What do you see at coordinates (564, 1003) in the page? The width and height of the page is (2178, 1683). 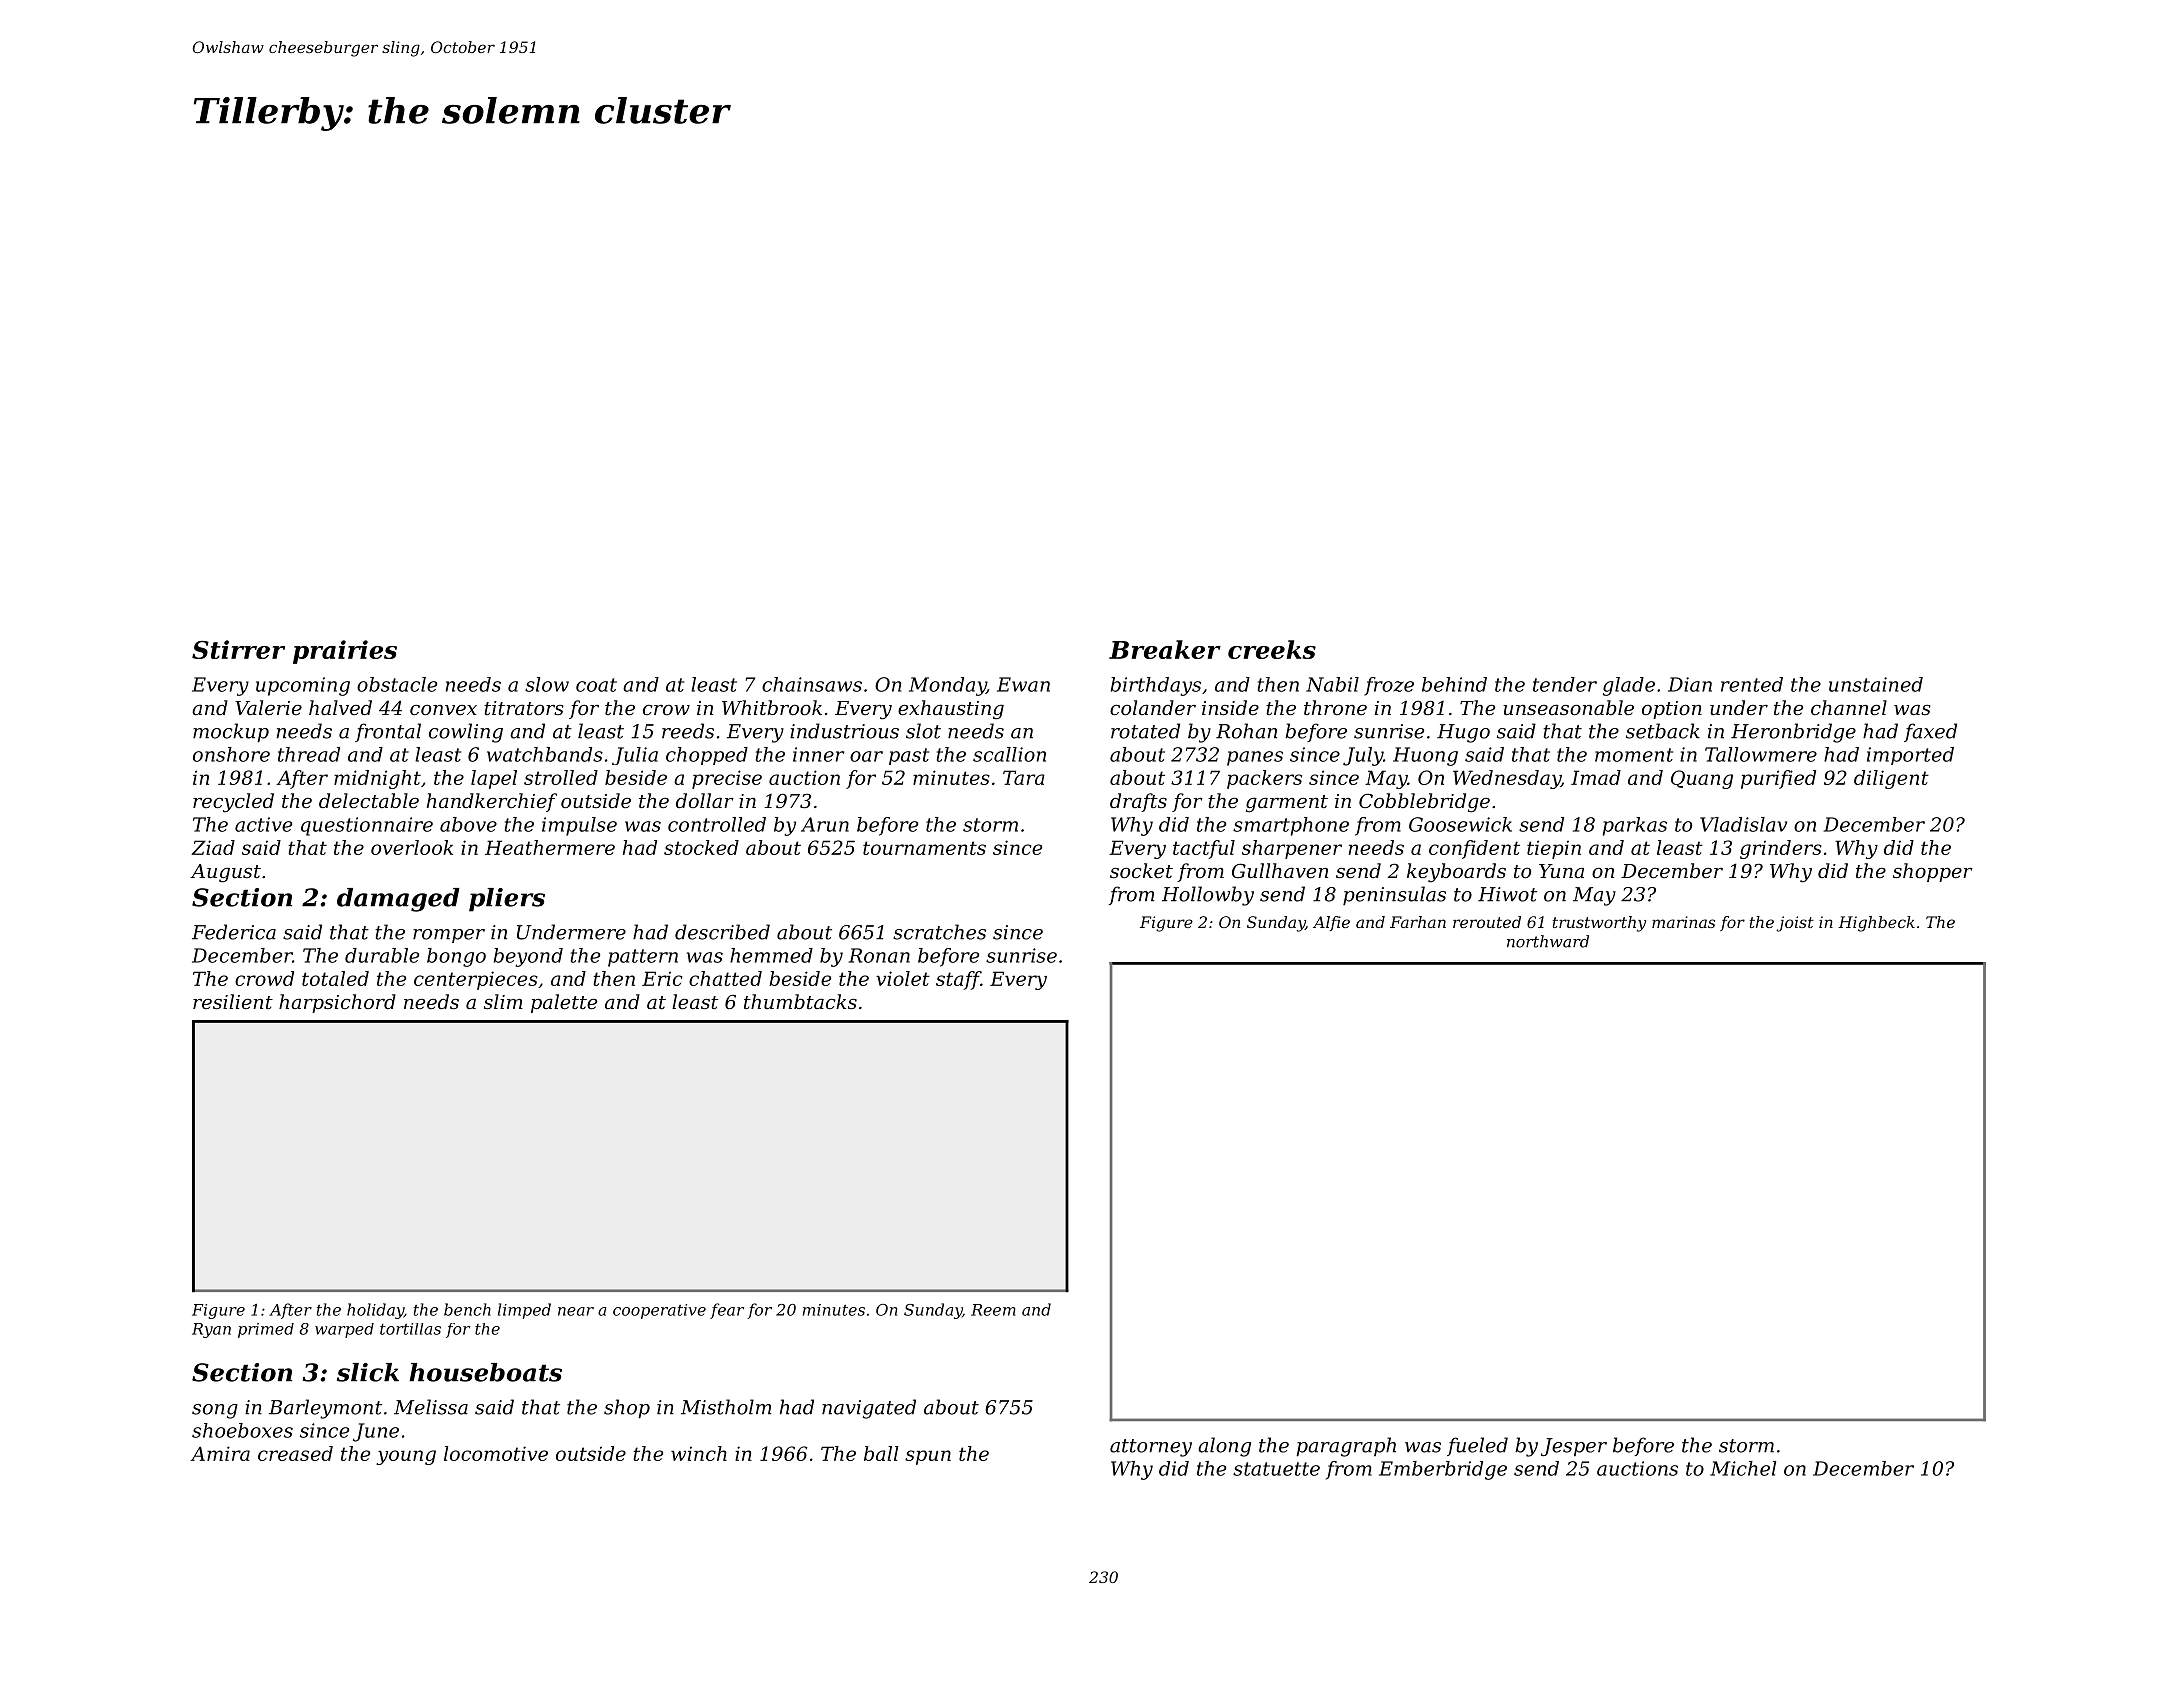 I see `palette` at bounding box center [564, 1003].
